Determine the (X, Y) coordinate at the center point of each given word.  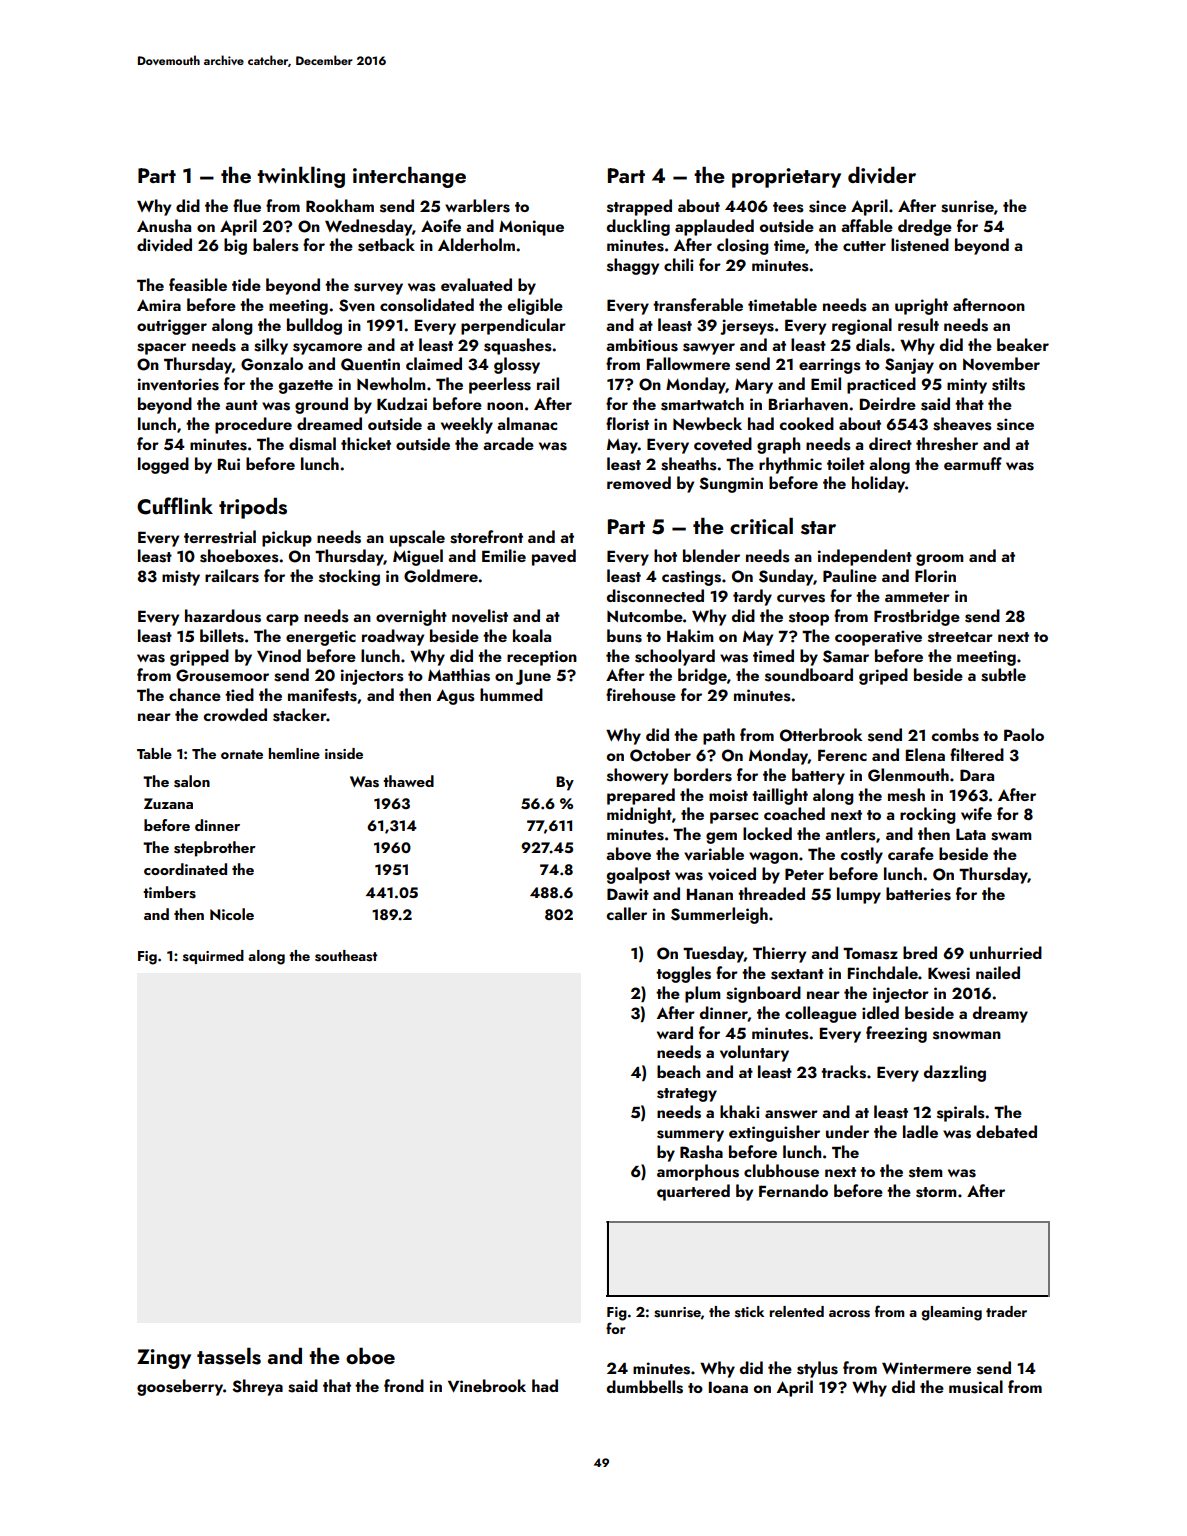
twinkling (301, 177)
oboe (370, 1356)
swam (1011, 836)
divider (882, 175)
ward (675, 1032)
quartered (693, 1192)
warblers (477, 206)
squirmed (213, 957)
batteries (918, 894)
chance (195, 694)
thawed (408, 781)
